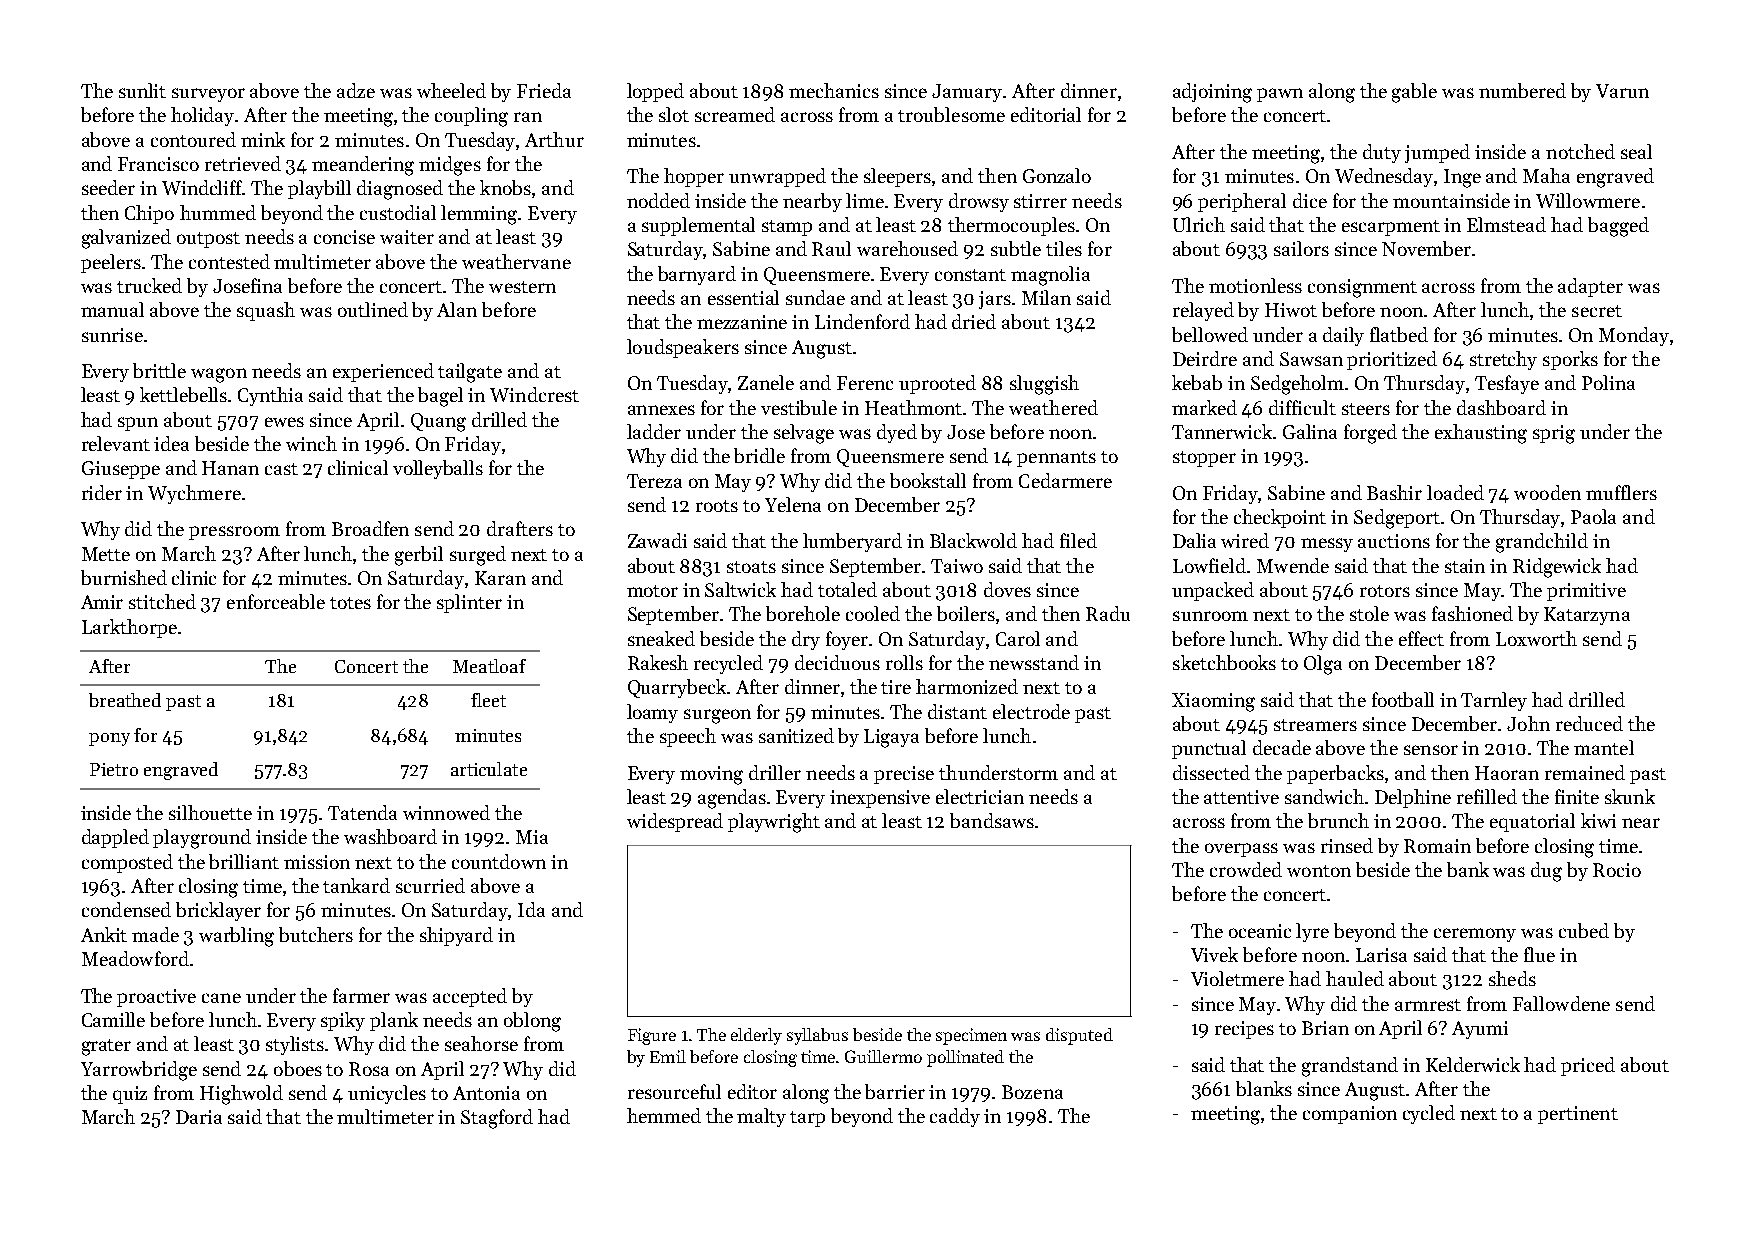 This image has width=1758, height=1243. What do you see at coordinates (1634, 336) in the image?
I see `Monday` at bounding box center [1634, 336].
